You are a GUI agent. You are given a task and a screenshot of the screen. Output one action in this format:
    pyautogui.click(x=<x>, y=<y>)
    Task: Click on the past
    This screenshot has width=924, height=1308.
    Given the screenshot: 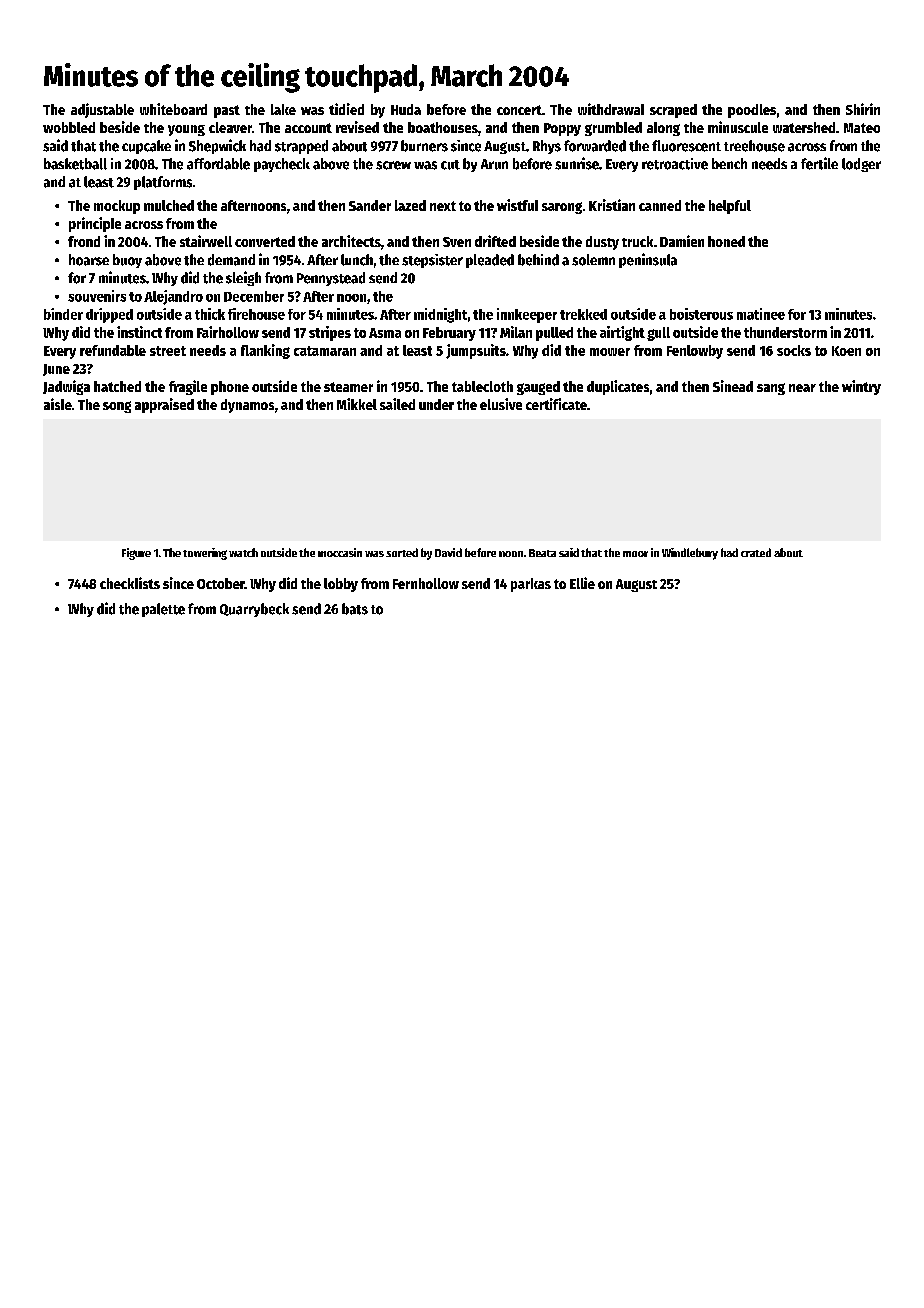 What is the action you would take?
    pyautogui.click(x=227, y=111)
